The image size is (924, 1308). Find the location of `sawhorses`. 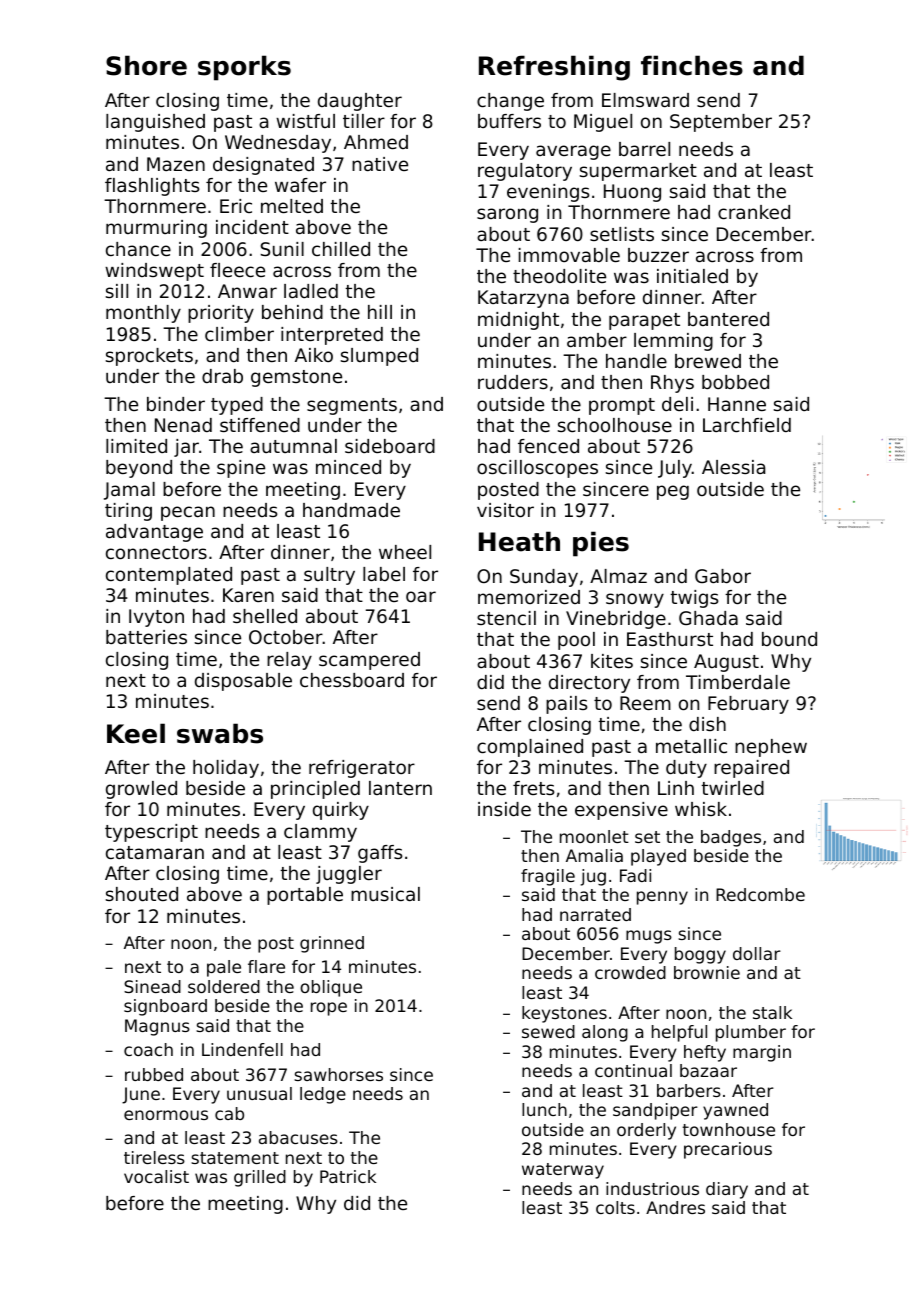

sawhorses is located at coordinates (338, 1074).
